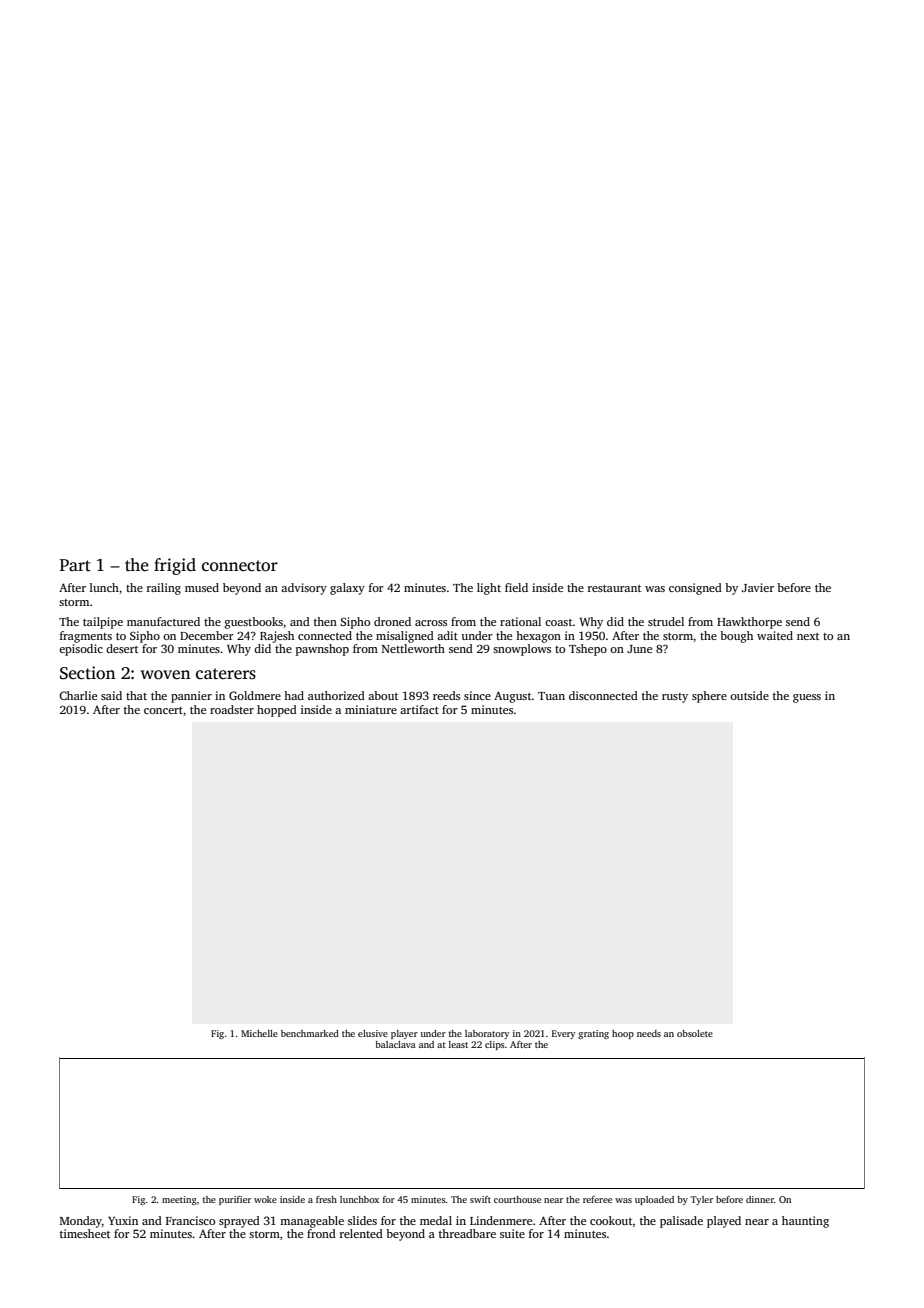  Describe the element at coordinates (487, 1034) in the screenshot. I see `laboratory` at that location.
